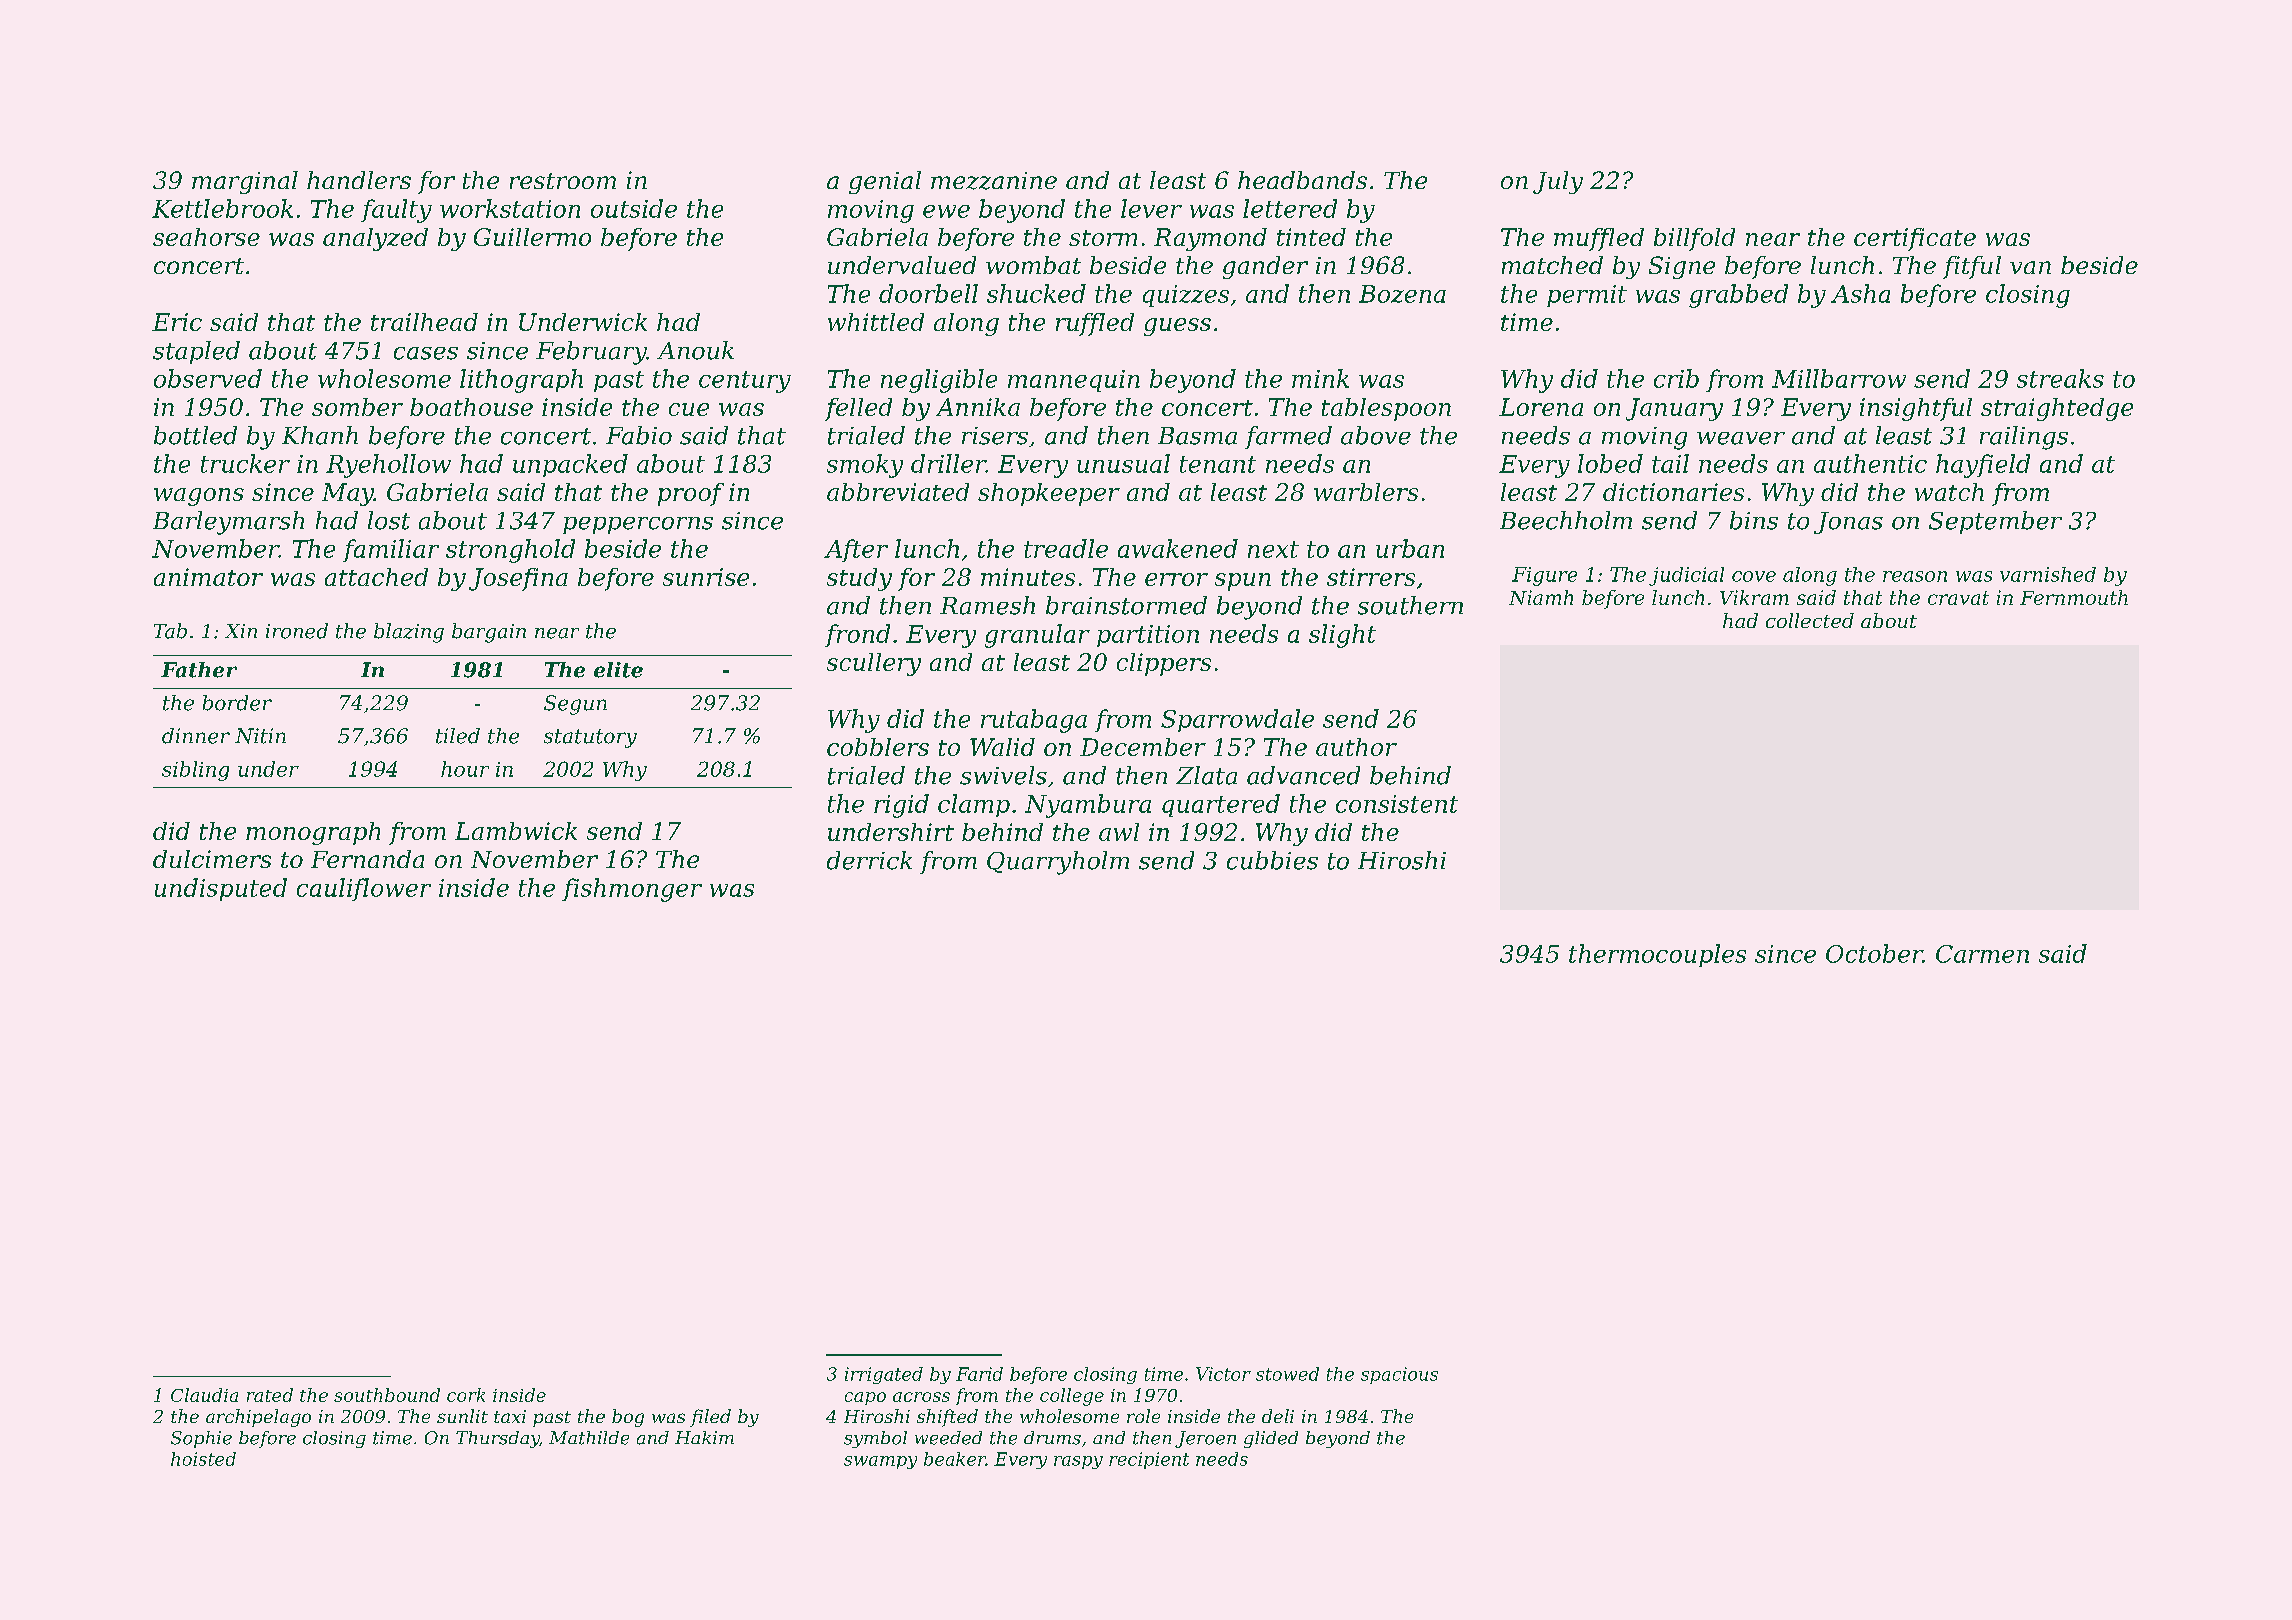 This page has width=2292, height=1620. What do you see at coordinates (204, 1395) in the page?
I see `Claudia` at bounding box center [204, 1395].
